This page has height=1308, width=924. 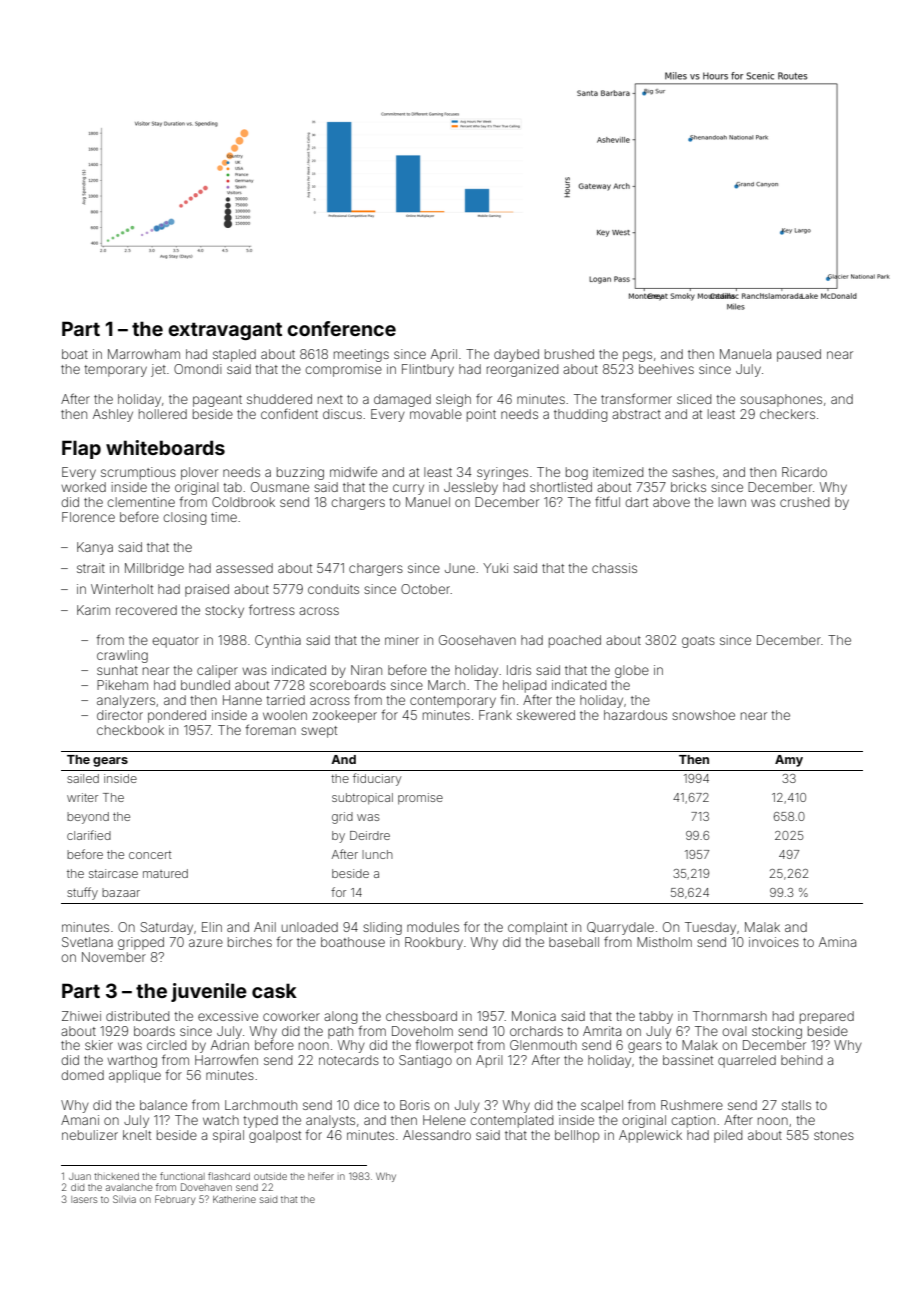 What do you see at coordinates (437, 1135) in the page?
I see `Alessandro` at bounding box center [437, 1135].
